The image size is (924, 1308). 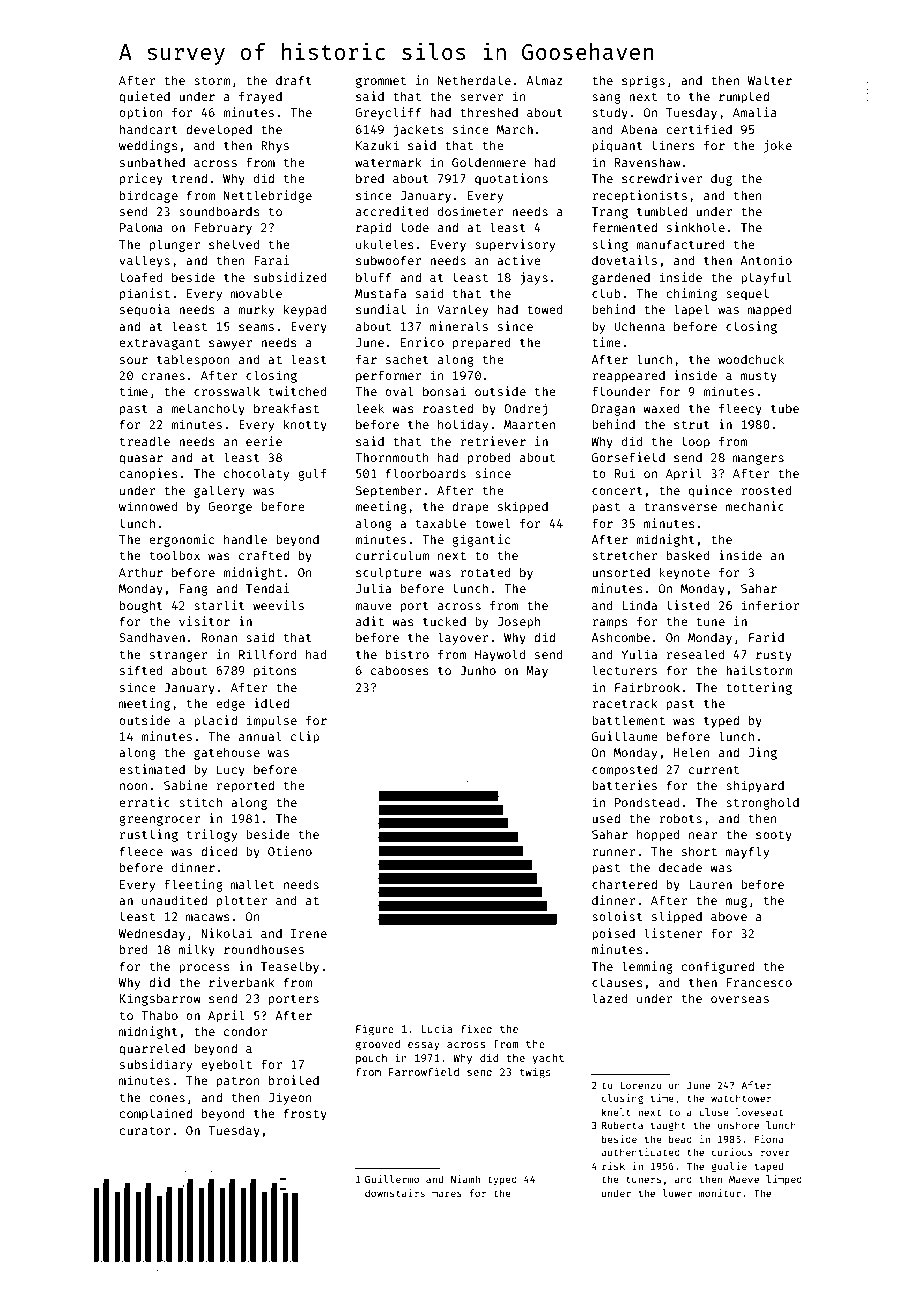 I want to click on cabooses, so click(x=400, y=670).
